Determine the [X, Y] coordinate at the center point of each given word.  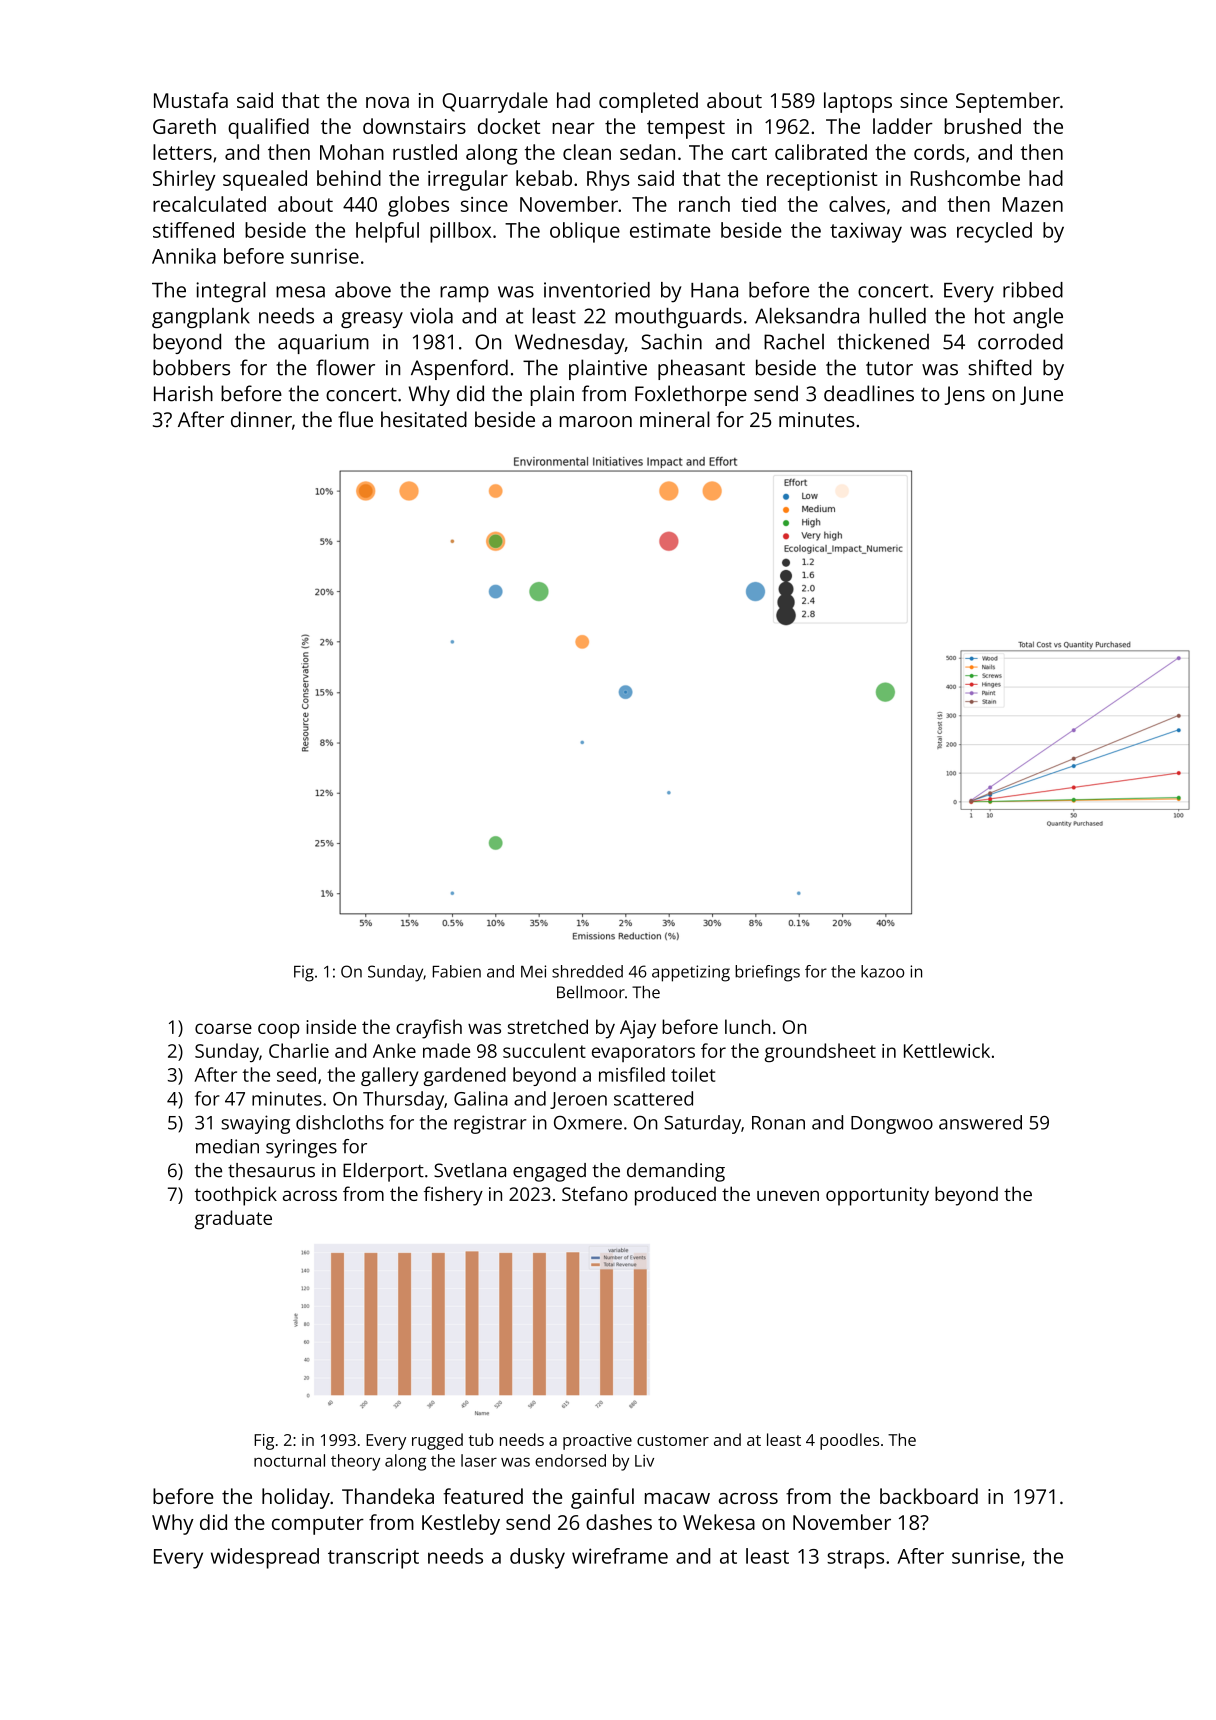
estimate [670, 230]
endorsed [570, 1460]
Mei [533, 971]
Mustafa [191, 100]
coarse [223, 1028]
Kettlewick [947, 1050]
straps [855, 1559]
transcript [373, 1558]
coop [279, 1031]
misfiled [632, 1074]
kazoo [882, 971]
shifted [1000, 367]
